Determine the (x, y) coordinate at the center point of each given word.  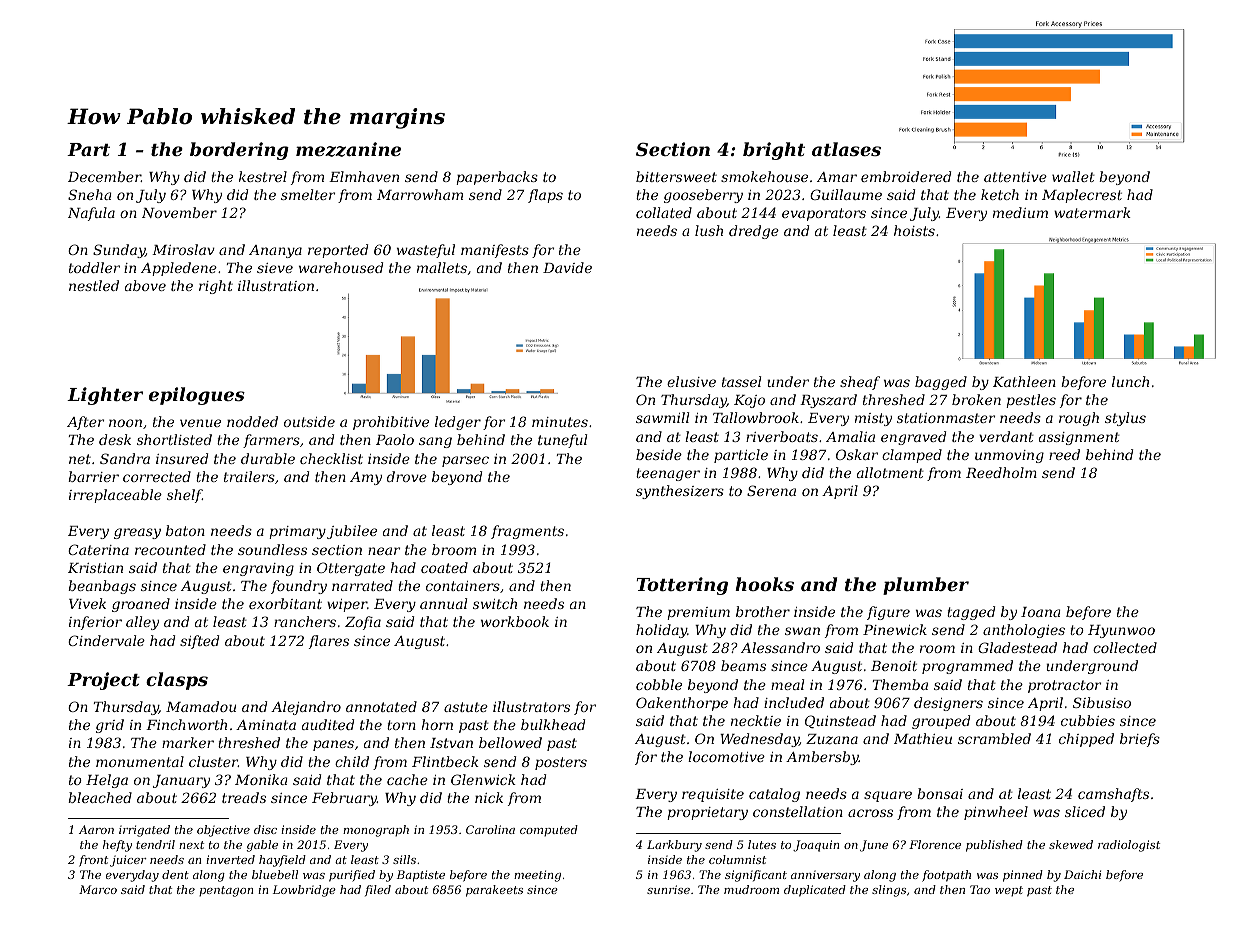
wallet (1073, 176)
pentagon (226, 891)
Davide (567, 267)
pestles (1031, 401)
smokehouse (764, 176)
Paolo (395, 439)
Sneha (90, 194)
